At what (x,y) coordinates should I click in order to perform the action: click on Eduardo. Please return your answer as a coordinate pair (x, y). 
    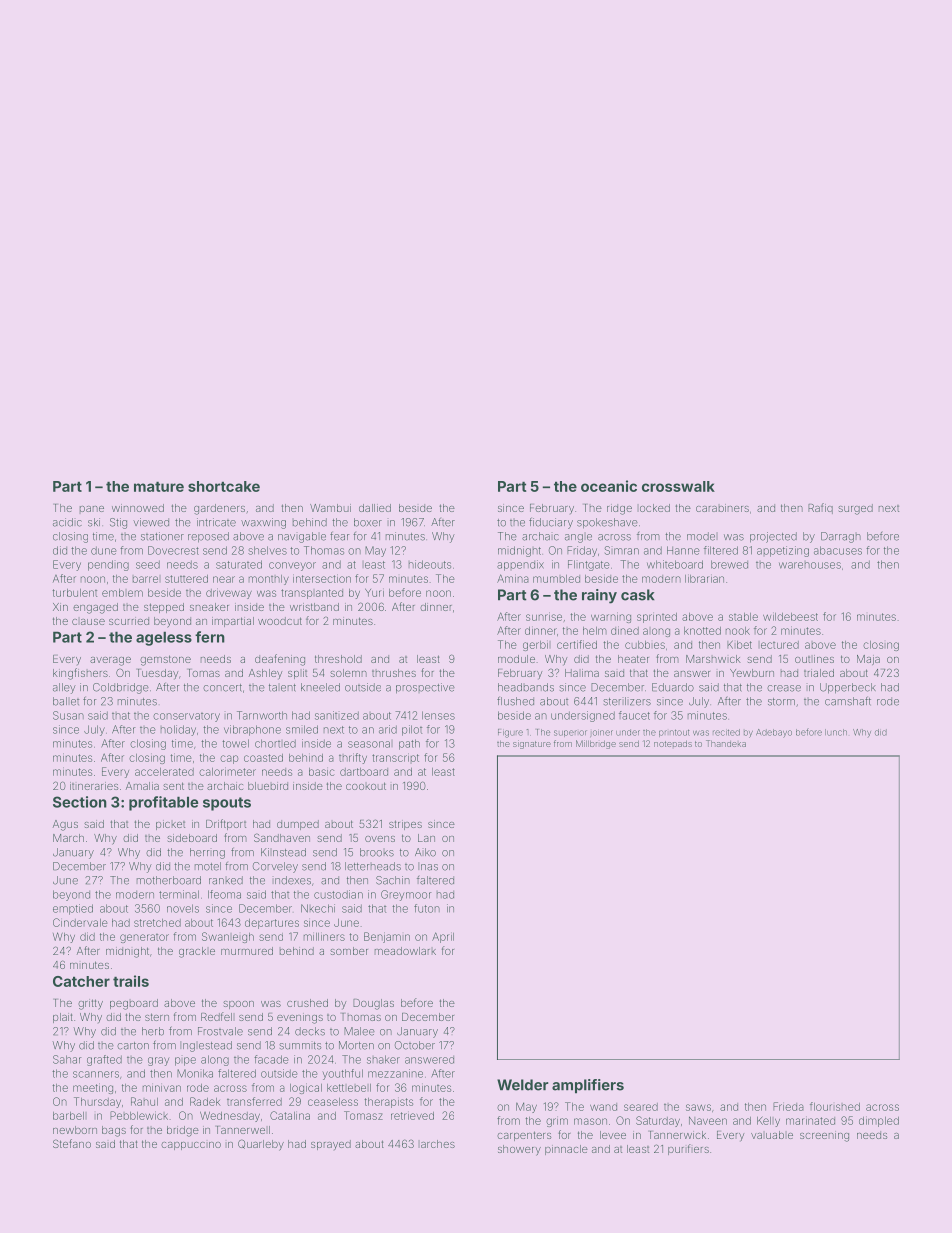
    Looking at the image, I should click on (673, 687).
